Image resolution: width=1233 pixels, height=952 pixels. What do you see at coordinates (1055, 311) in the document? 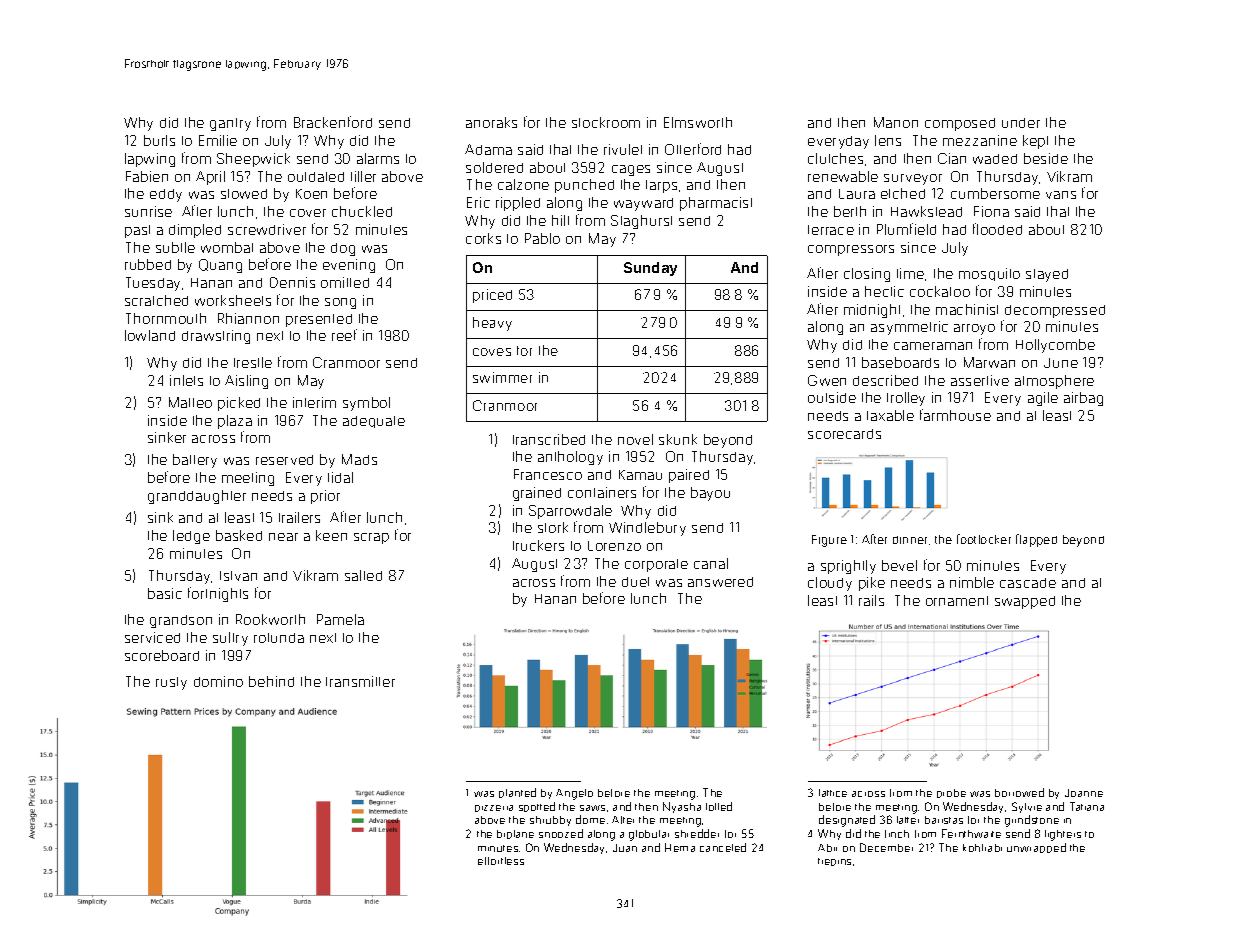
I see `decompressed` at bounding box center [1055, 311].
